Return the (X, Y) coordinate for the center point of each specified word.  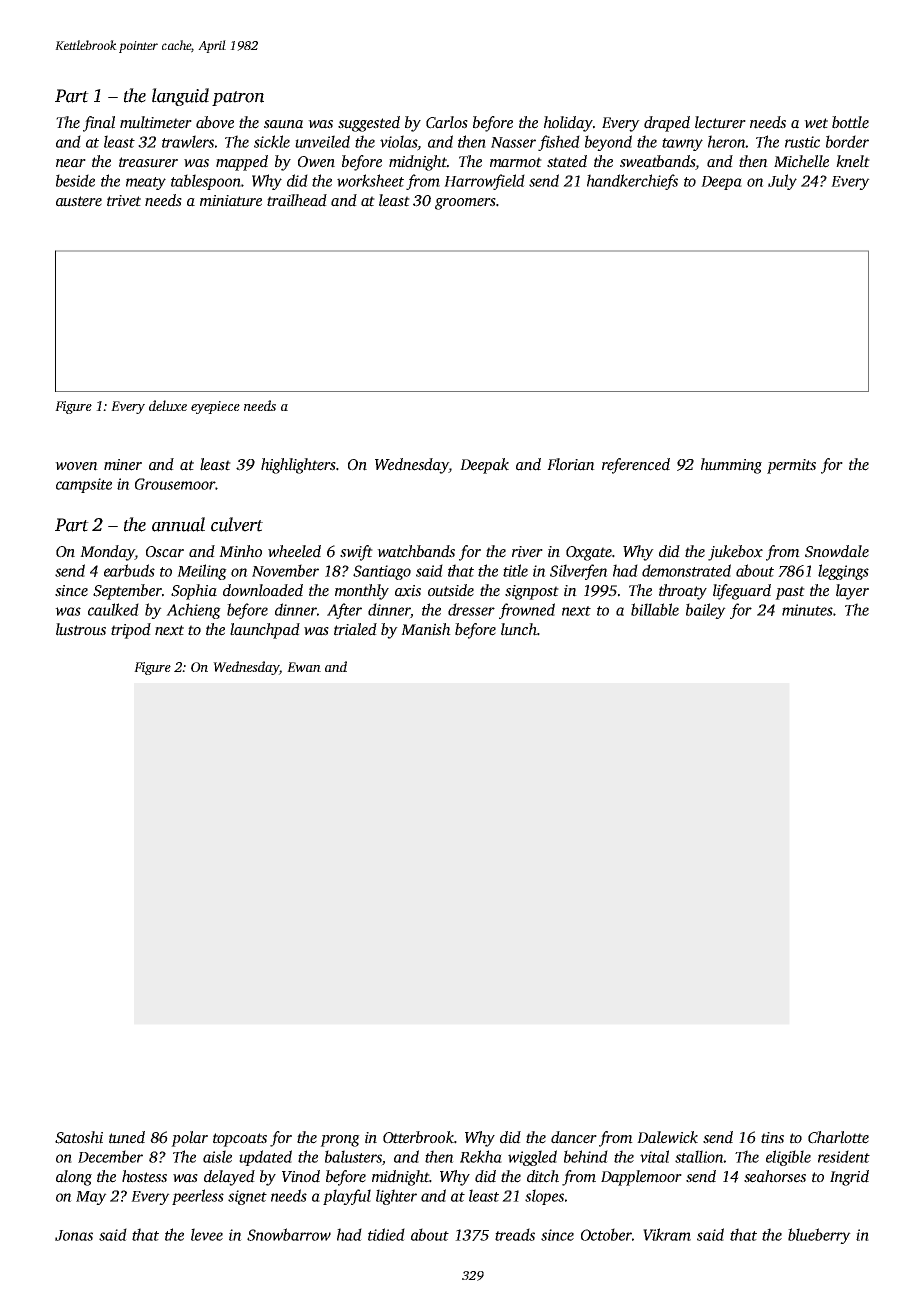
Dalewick (667, 1137)
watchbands (416, 551)
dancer (574, 1137)
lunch (519, 629)
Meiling (202, 572)
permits (791, 466)
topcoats (240, 1140)
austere (79, 201)
